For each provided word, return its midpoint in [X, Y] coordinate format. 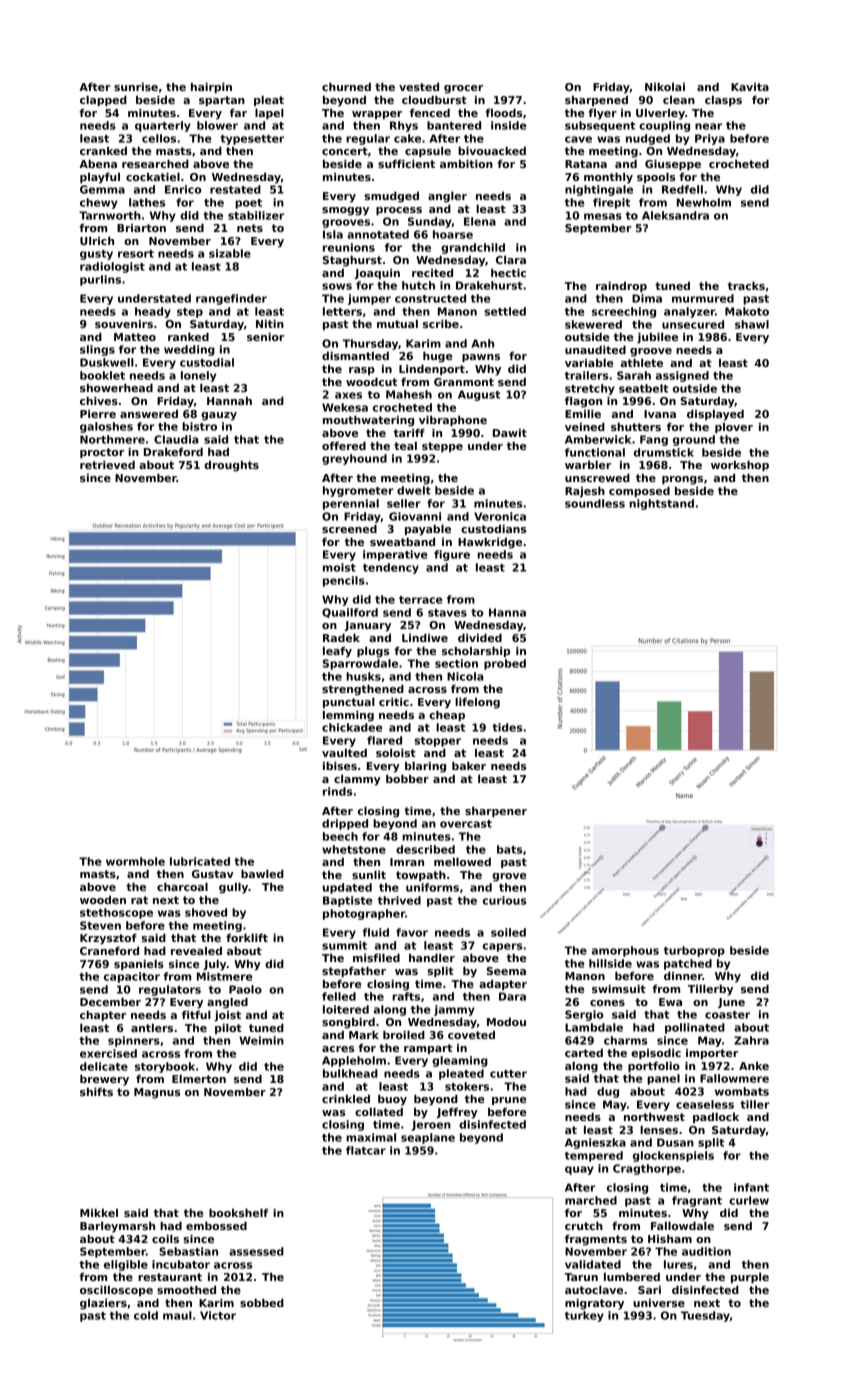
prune [509, 1101]
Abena [98, 163]
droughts [231, 466]
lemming [348, 716]
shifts [96, 1091]
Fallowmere [734, 1078]
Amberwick [598, 439]
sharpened [596, 100]
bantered [454, 125]
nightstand [661, 504]
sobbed [262, 1302]
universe [659, 1302]
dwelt [414, 490]
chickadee [352, 727]
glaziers [103, 1304]
